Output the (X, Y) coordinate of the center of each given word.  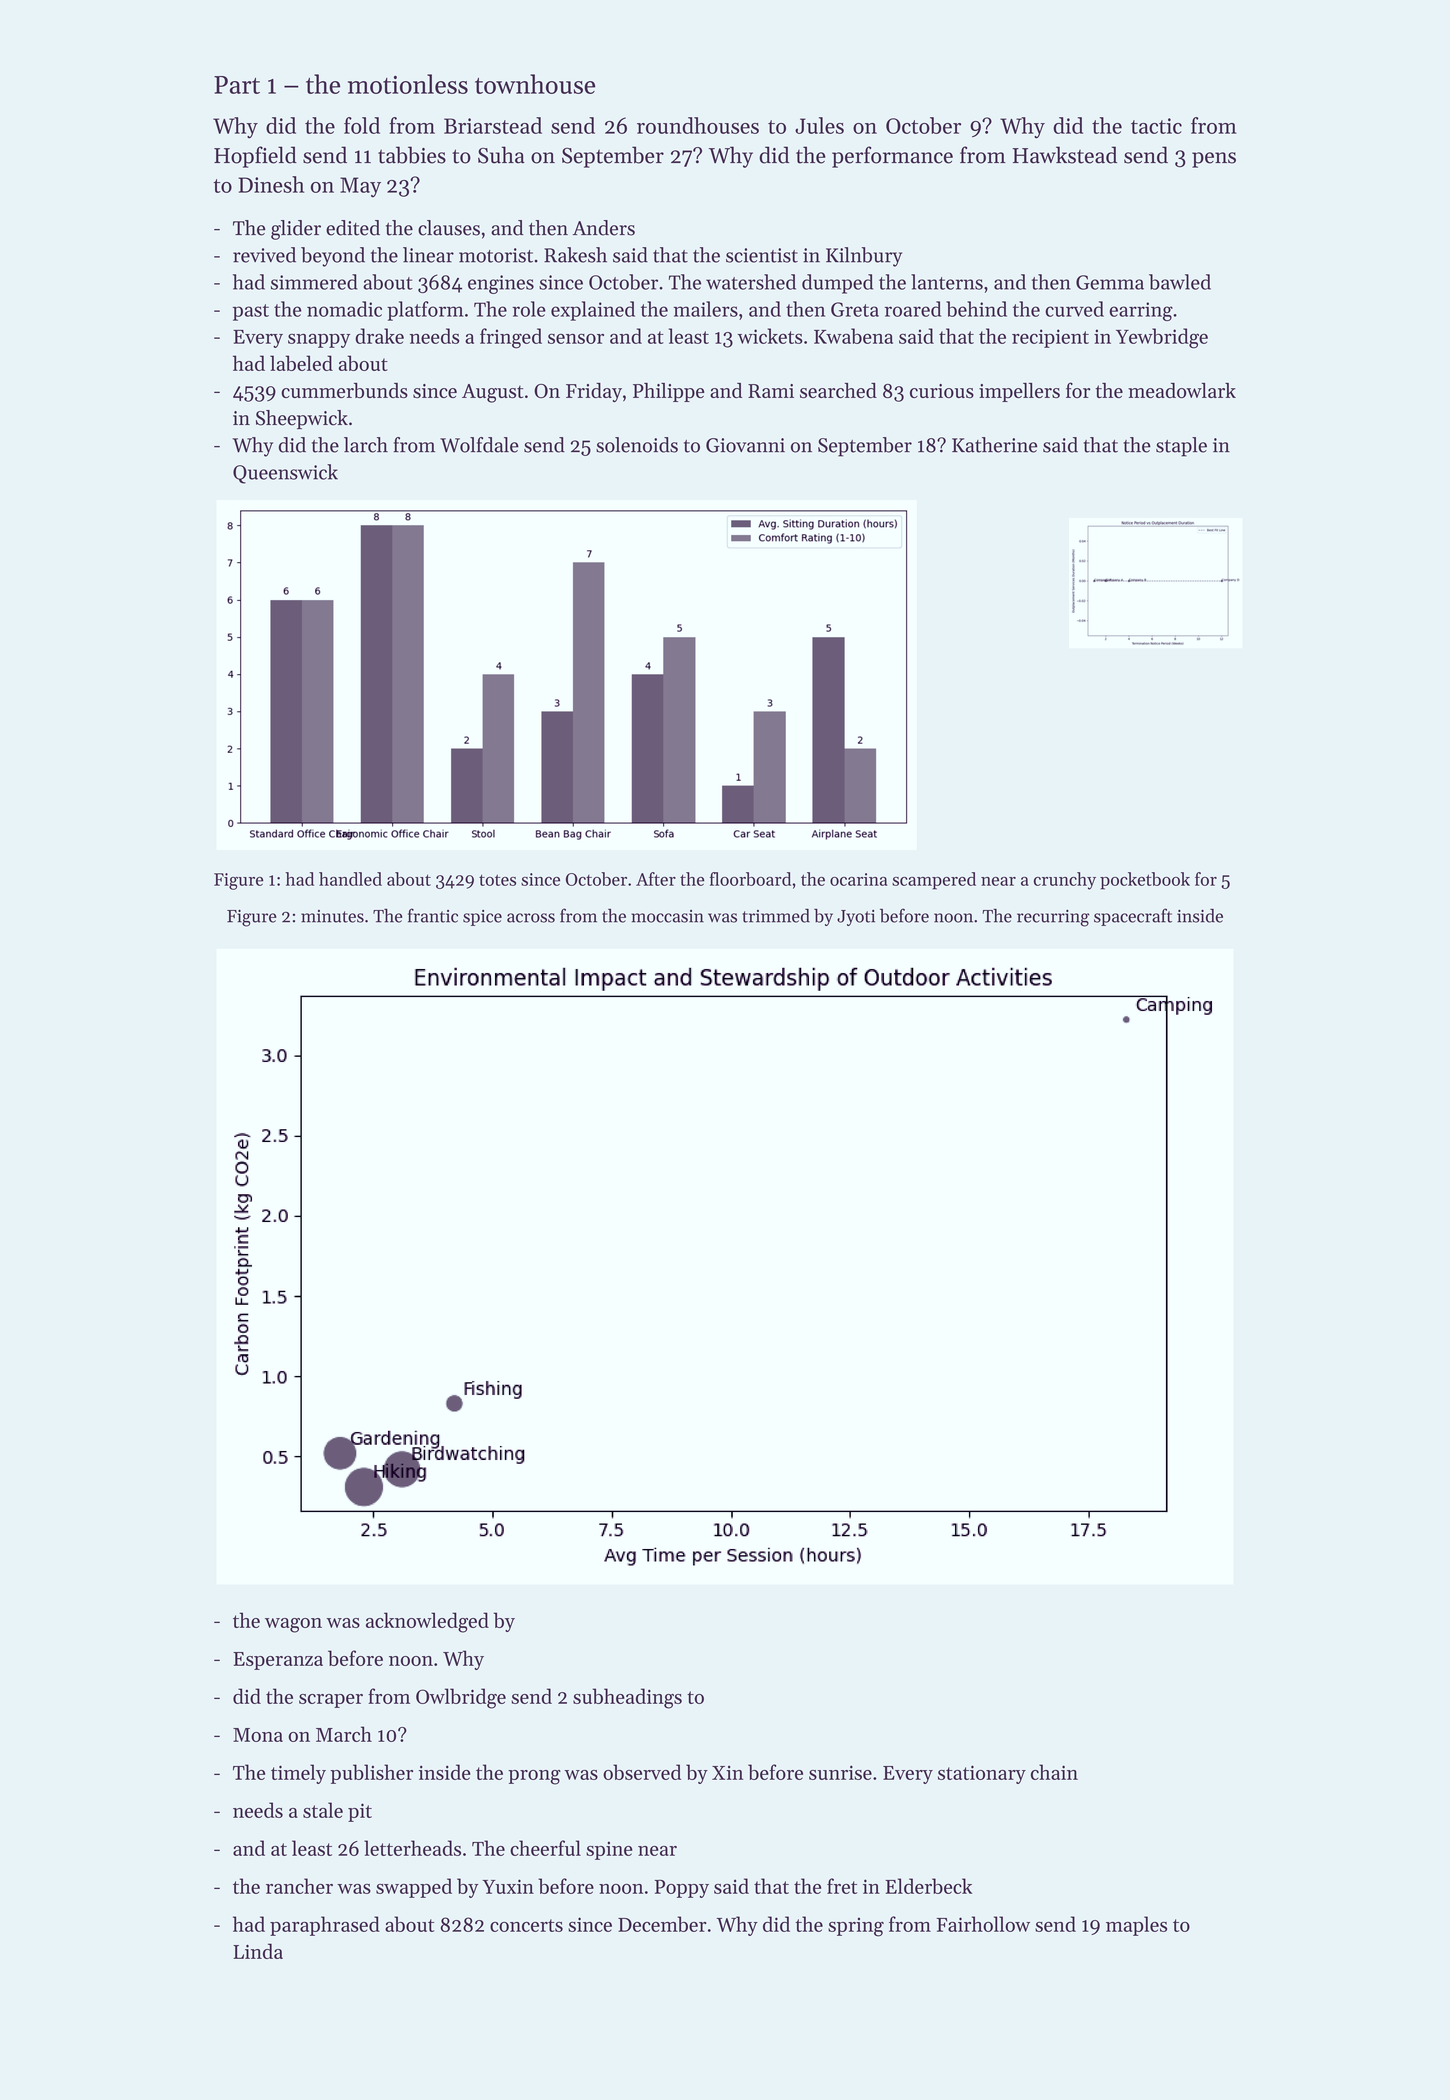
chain (1054, 1772)
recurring (1053, 918)
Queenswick (285, 474)
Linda (258, 1951)
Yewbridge (1162, 338)
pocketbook (1145, 881)
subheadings (627, 1698)
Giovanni (745, 445)
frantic (433, 915)
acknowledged (427, 1622)
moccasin (667, 916)
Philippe (668, 392)
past (251, 312)
